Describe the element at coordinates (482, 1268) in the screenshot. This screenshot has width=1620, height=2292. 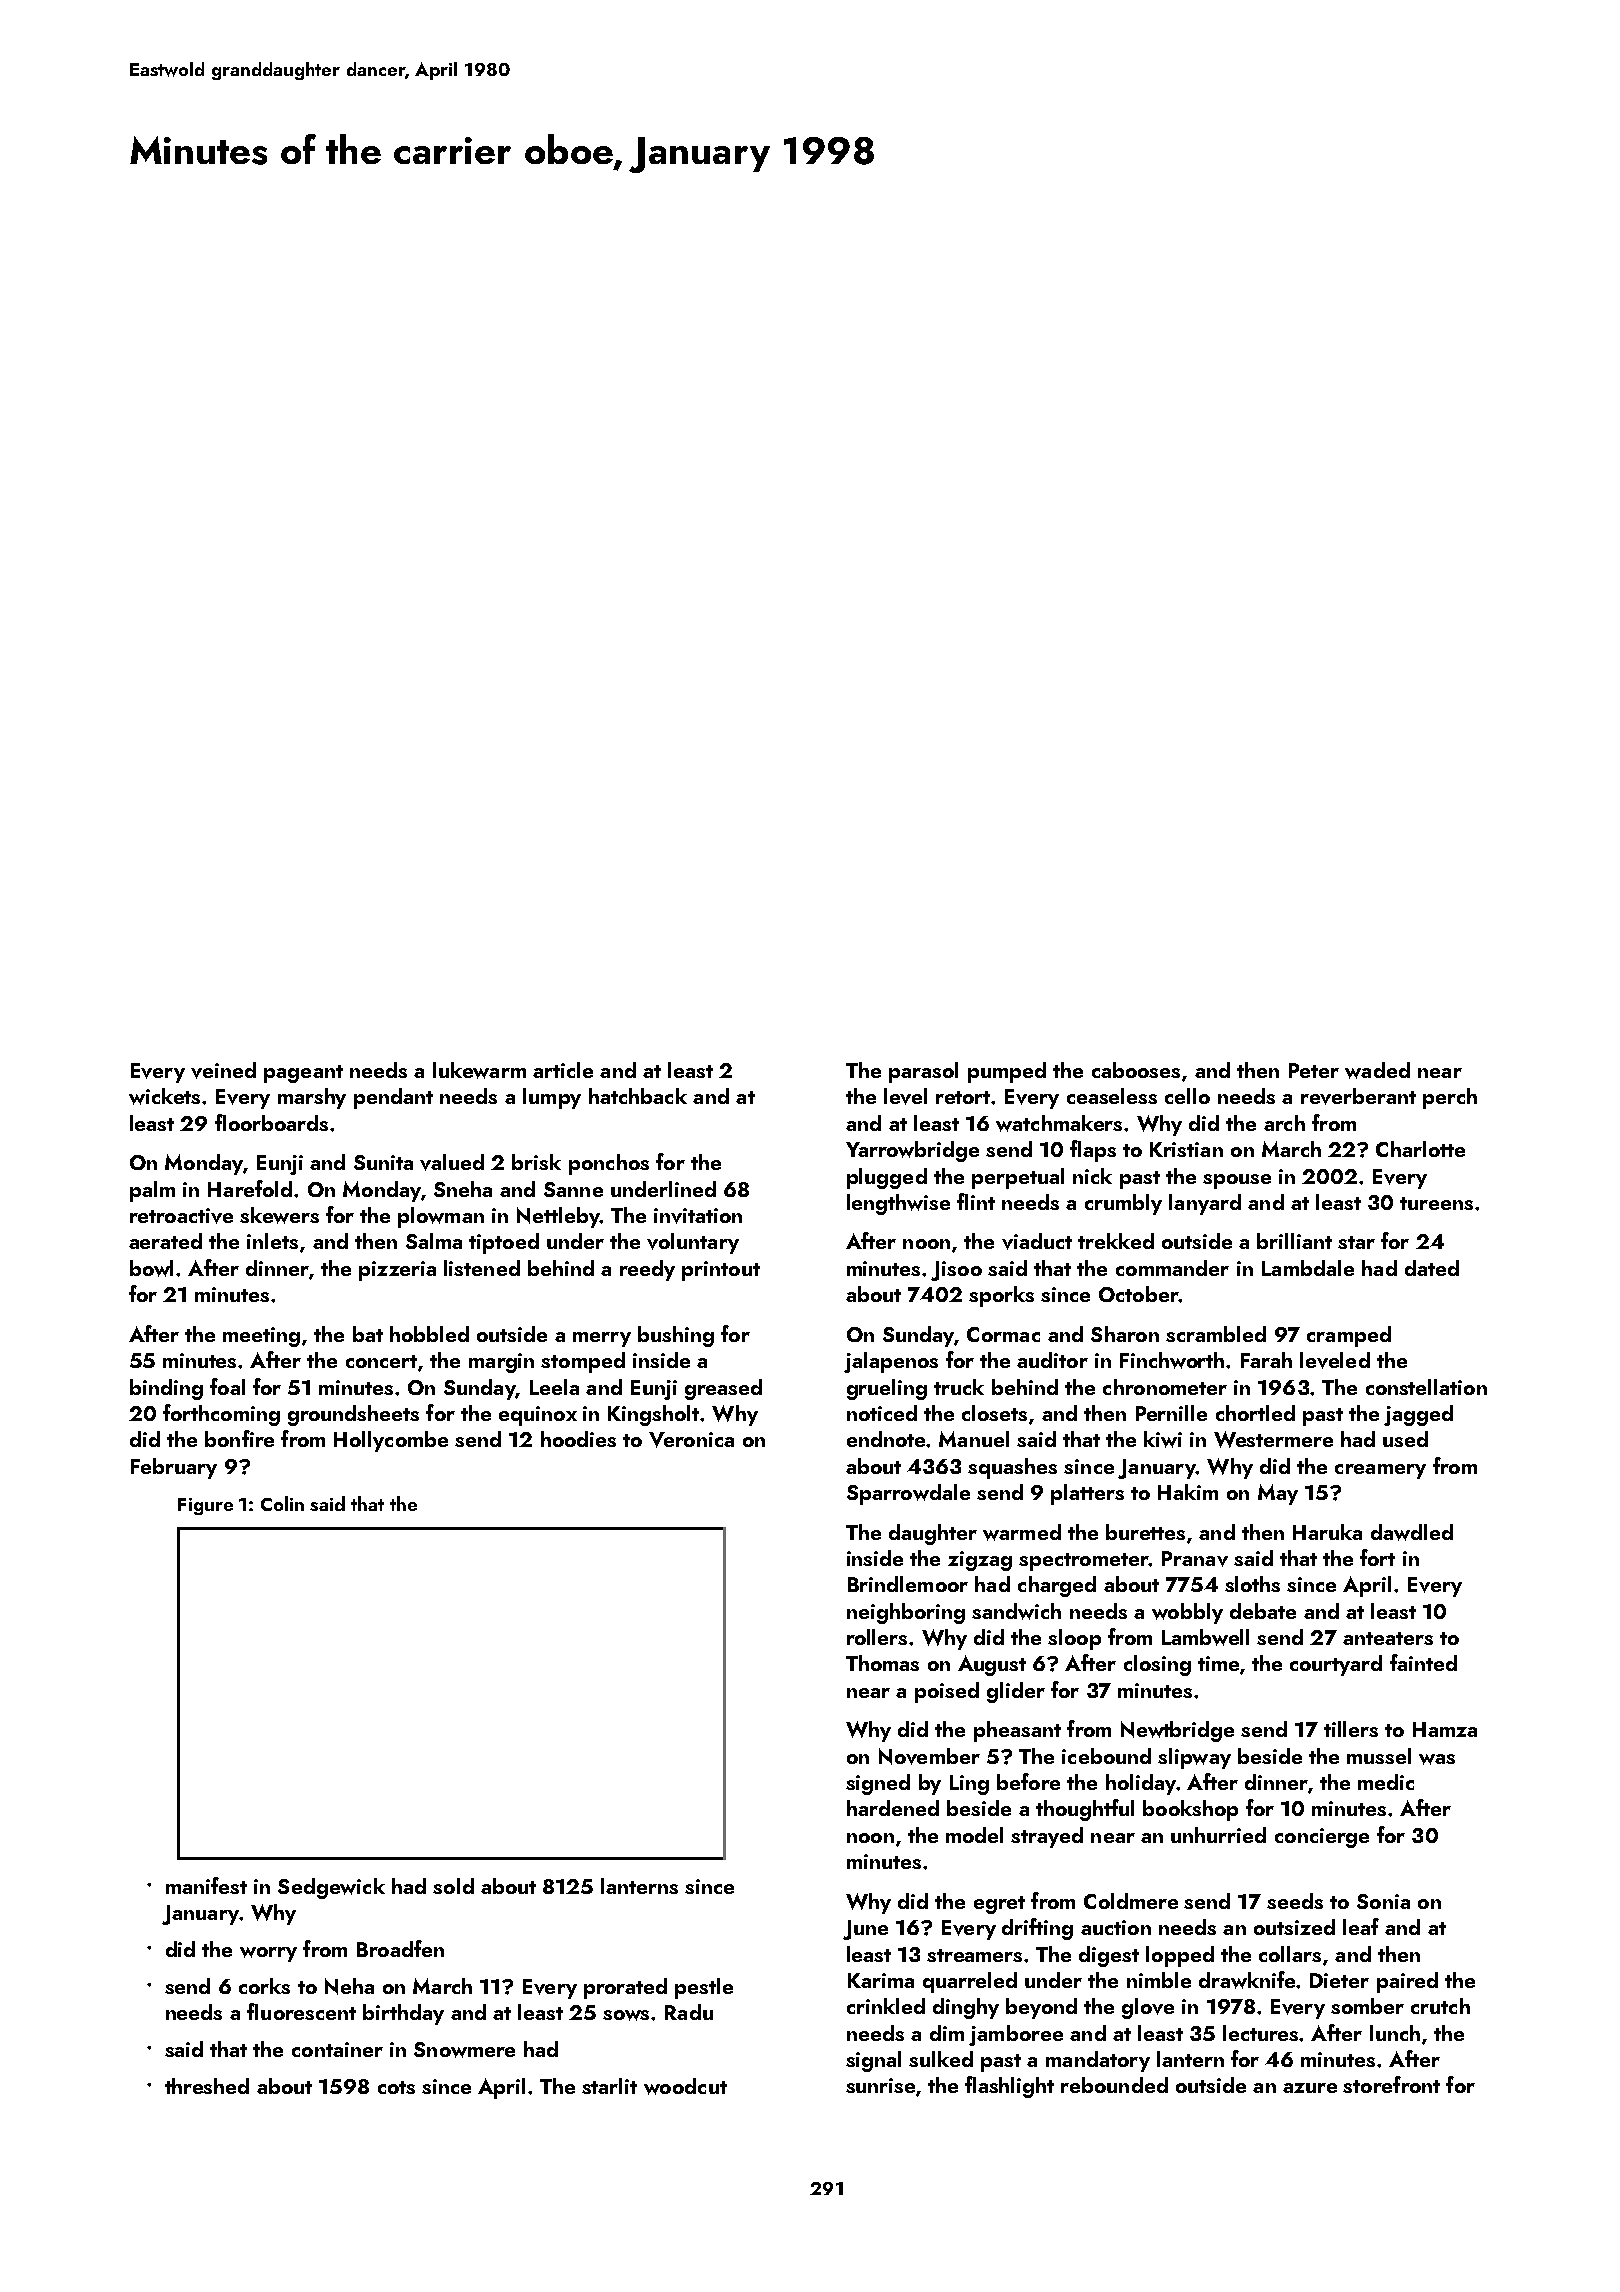
I see `listened` at that location.
